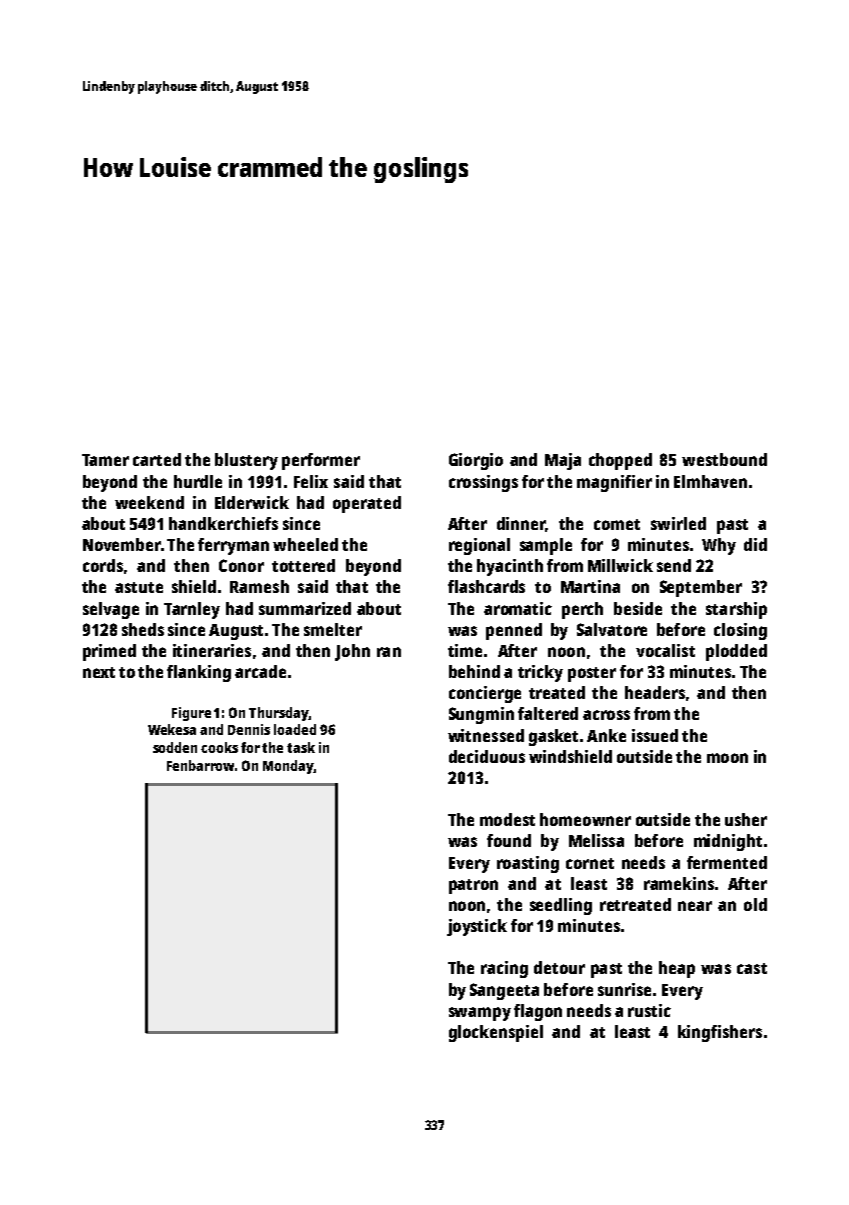 The width and height of the page is (849, 1205). Describe the element at coordinates (246, 461) in the page. I see `blustery` at that location.
